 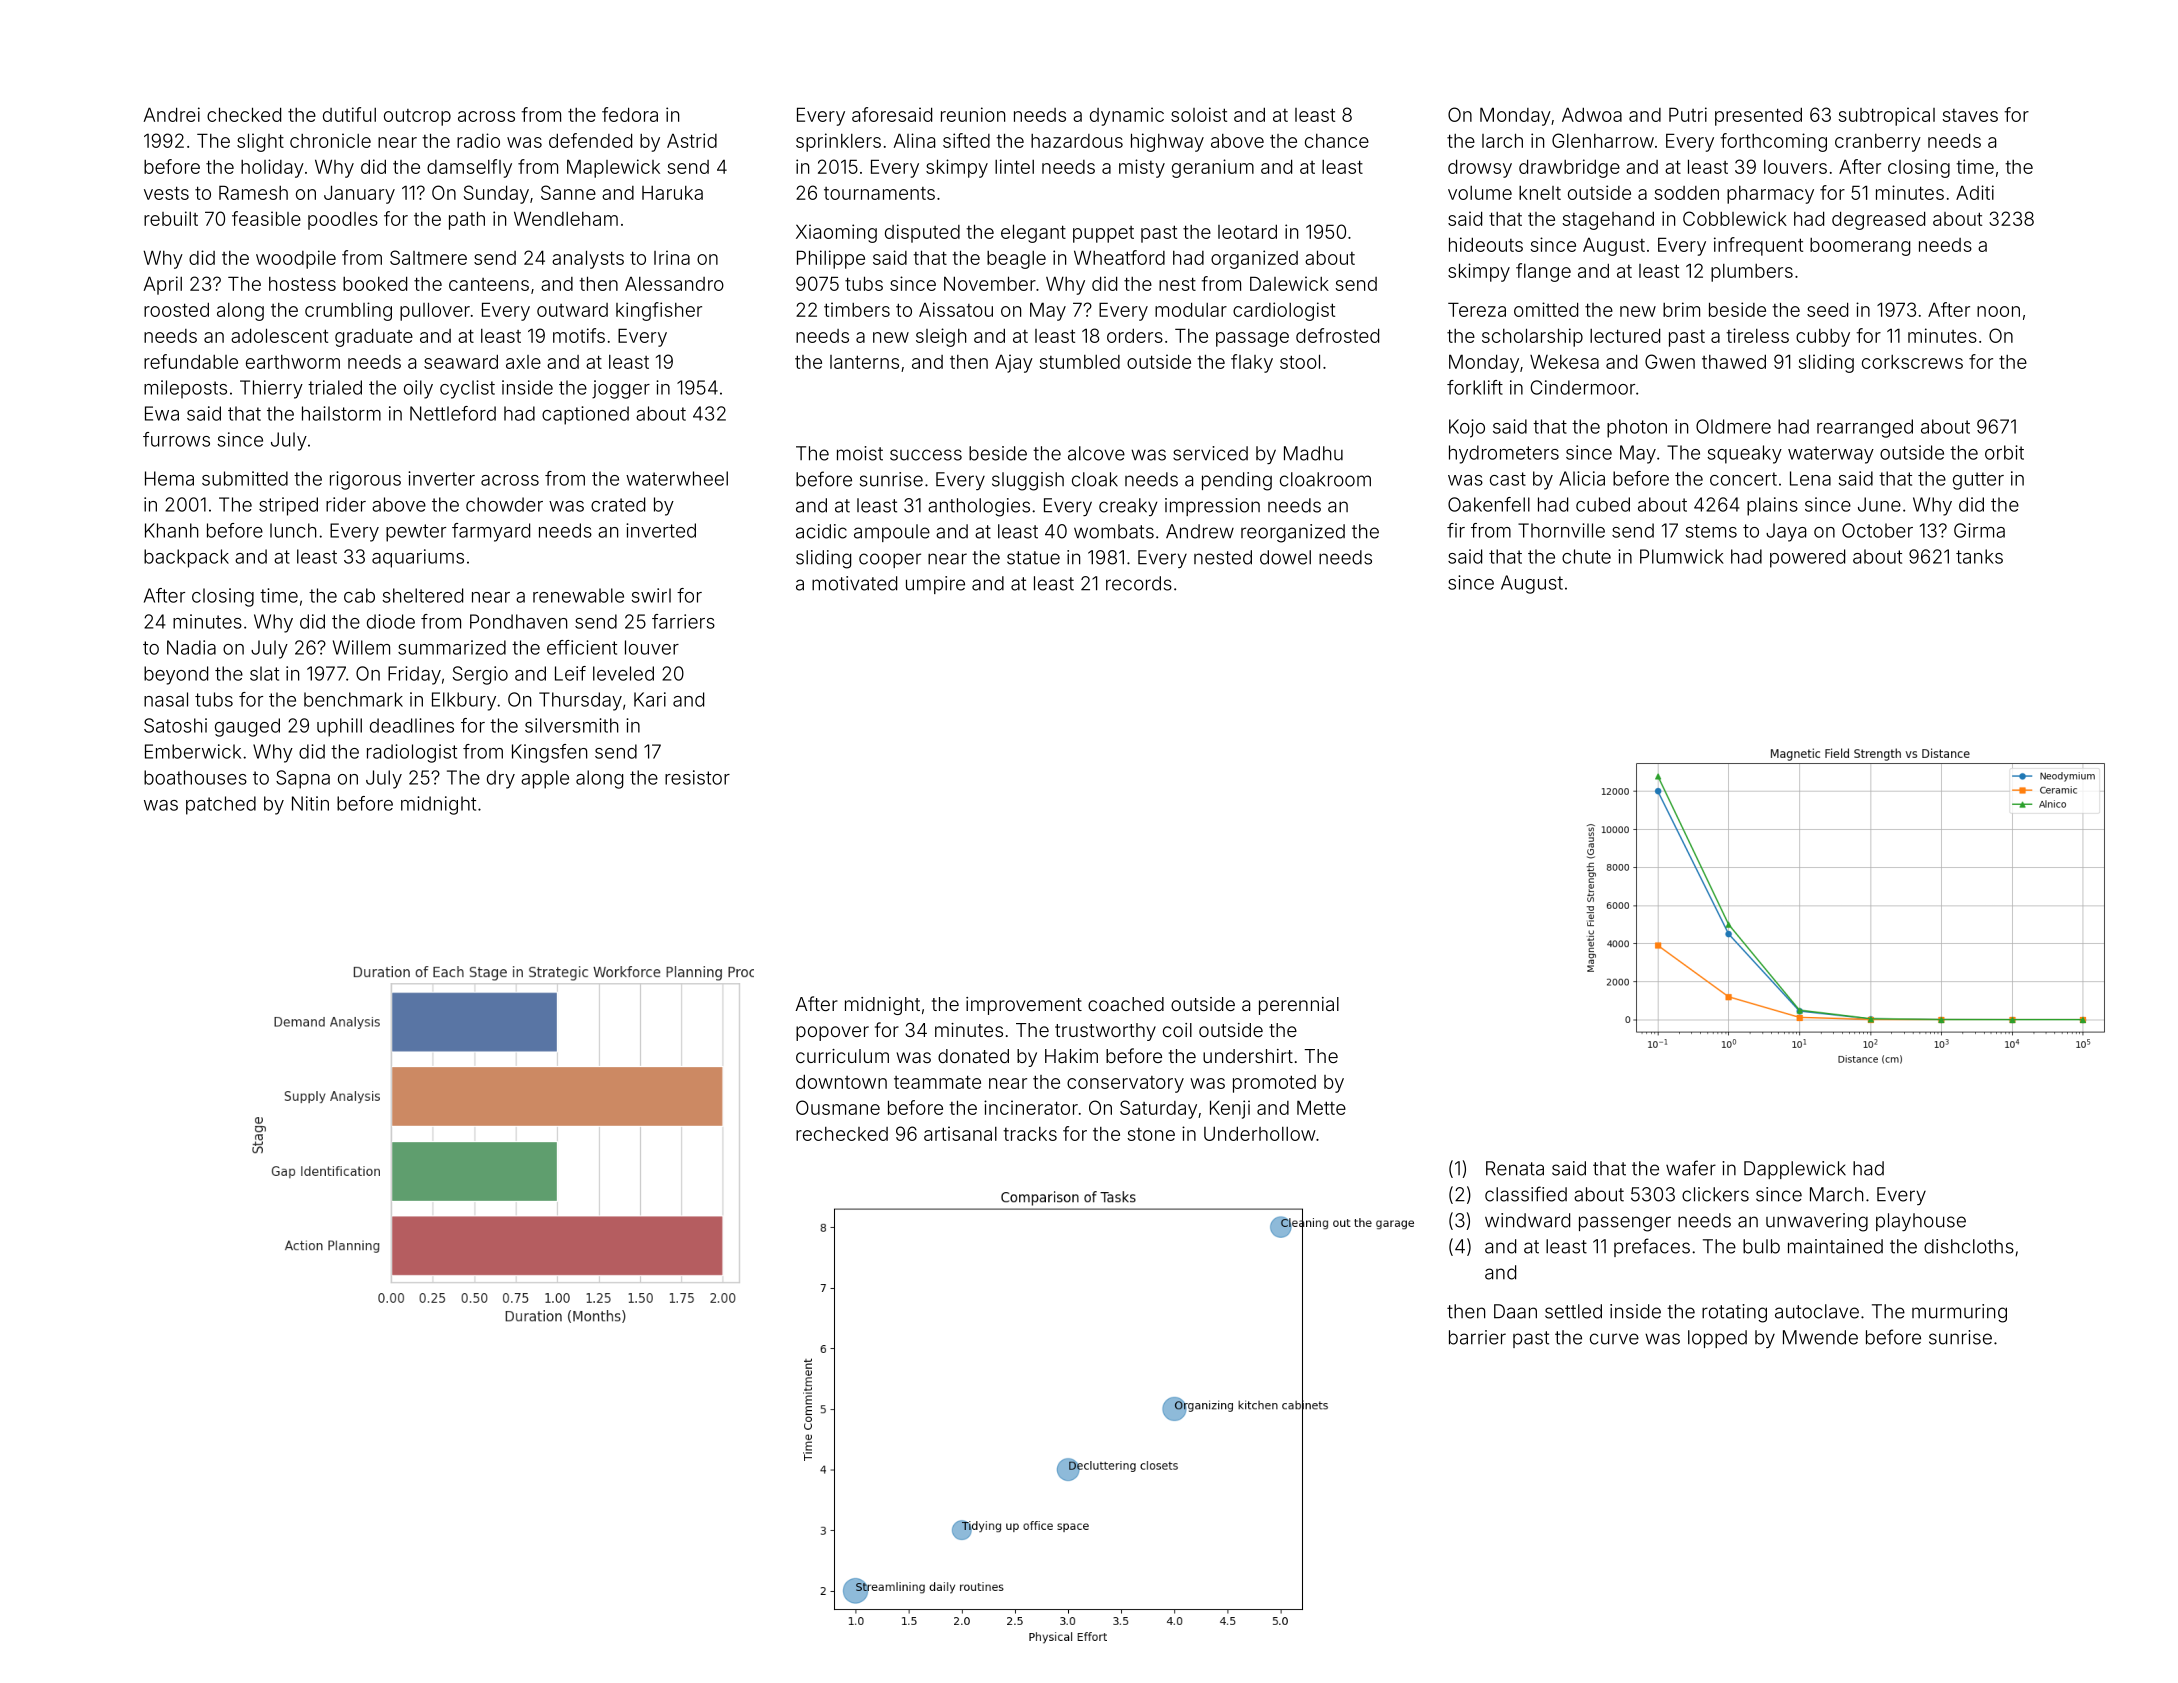 What do you see at coordinates (697, 777) in the screenshot?
I see `resistor` at bounding box center [697, 777].
